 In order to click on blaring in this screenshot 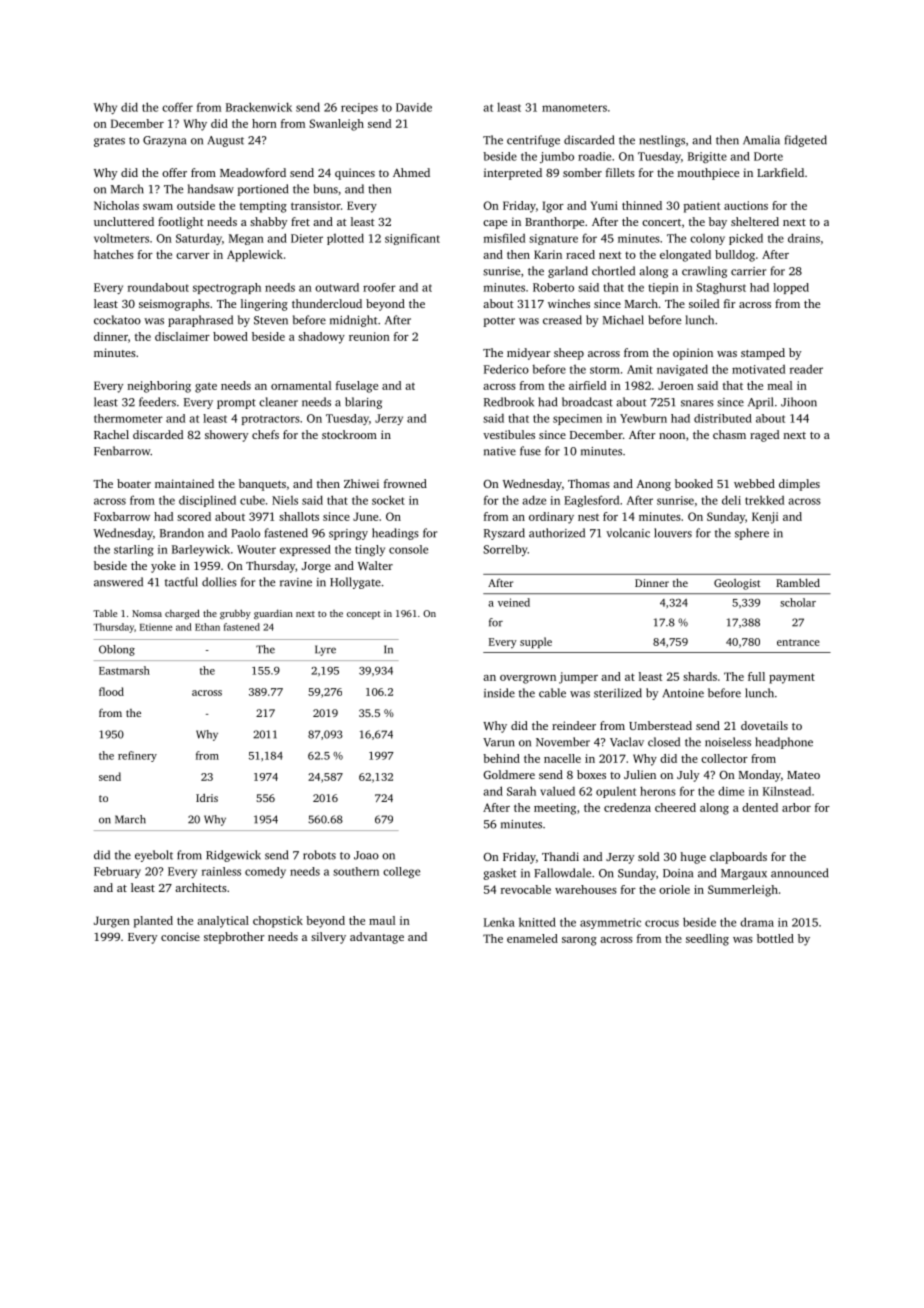, I will do `click(363, 403)`.
